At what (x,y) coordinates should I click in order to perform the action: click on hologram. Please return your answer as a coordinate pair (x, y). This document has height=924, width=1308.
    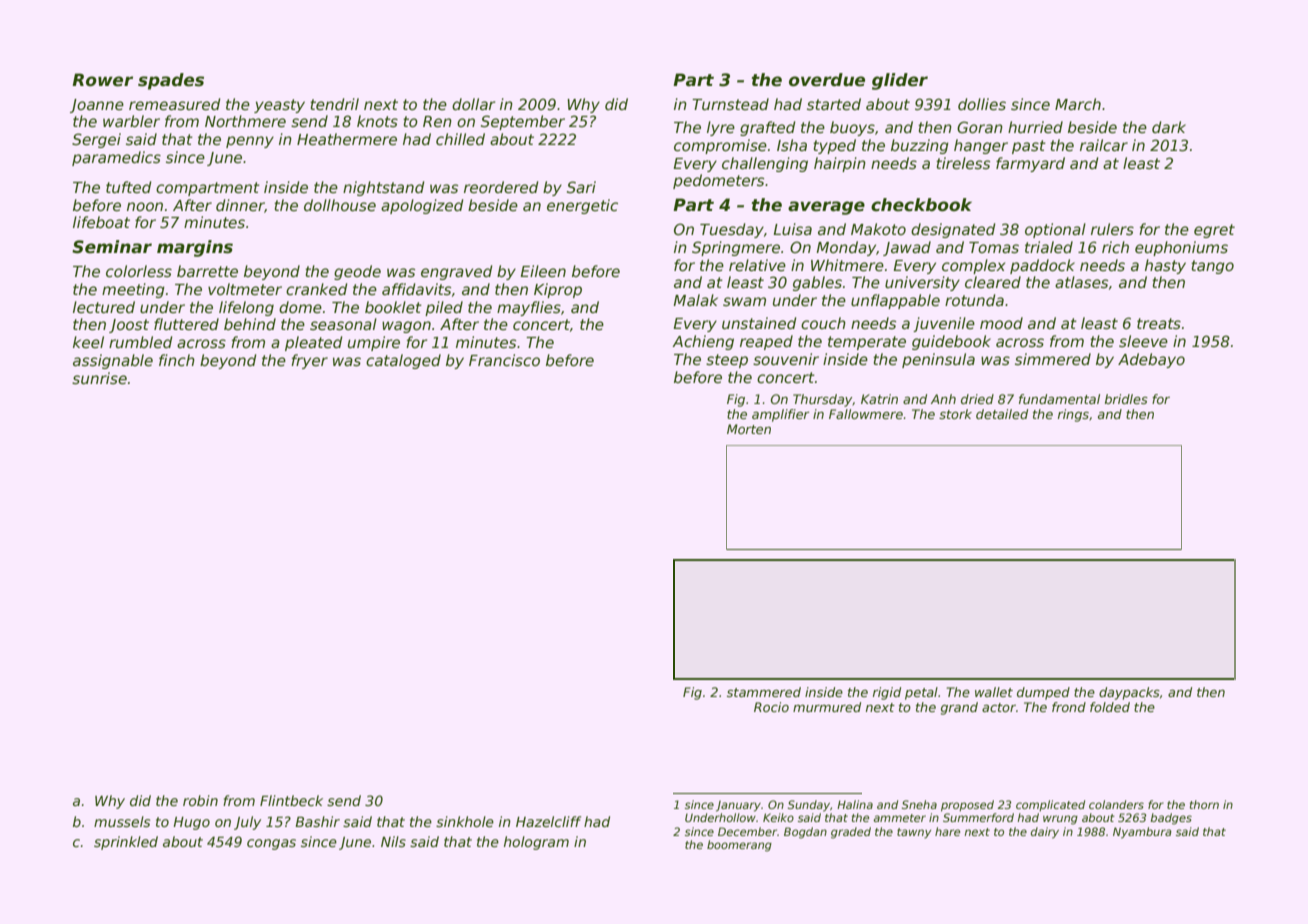
    Looking at the image, I should click on (536, 843).
